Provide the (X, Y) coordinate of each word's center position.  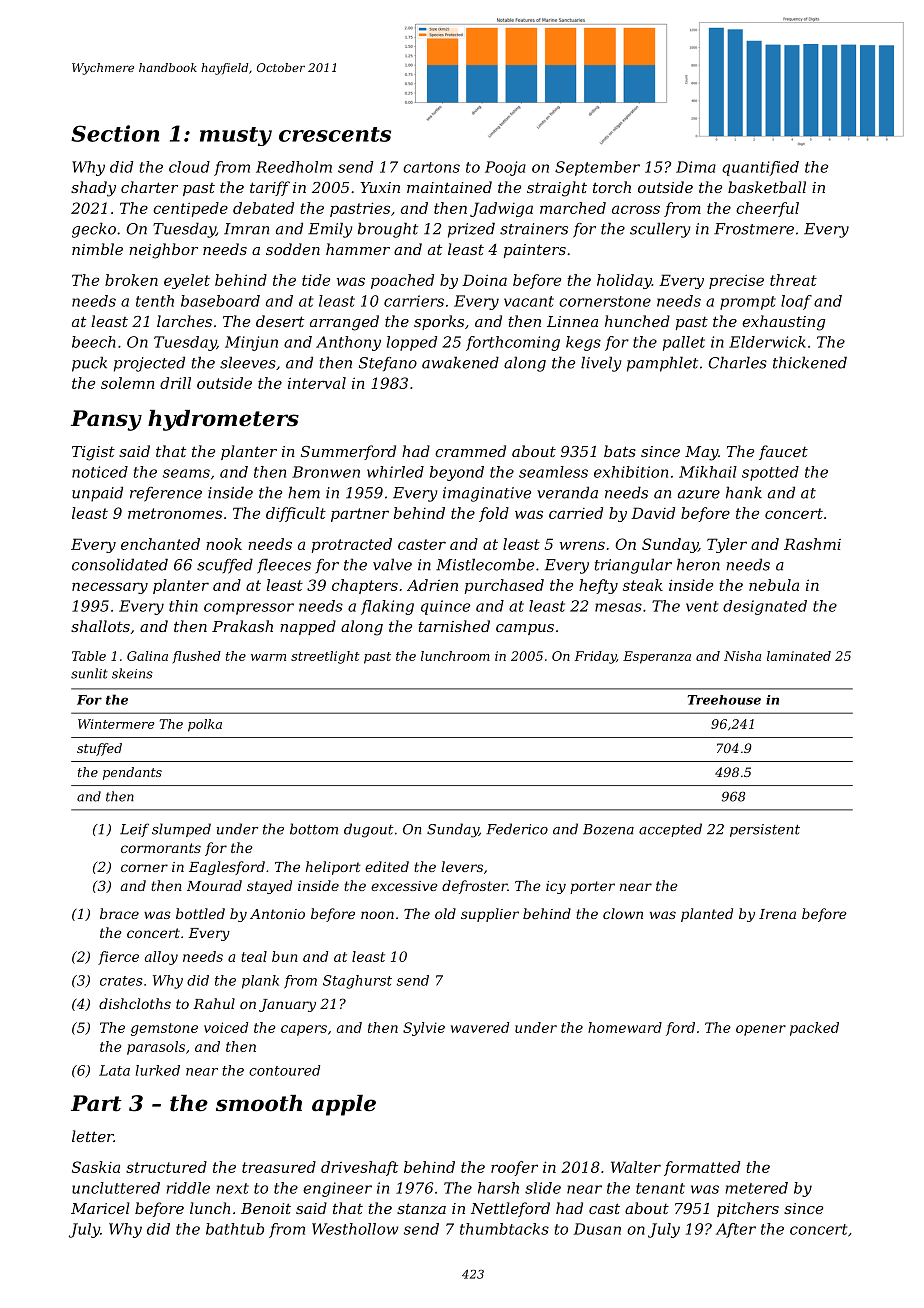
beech (94, 342)
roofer (514, 1168)
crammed (470, 451)
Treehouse (724, 700)
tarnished (454, 626)
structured (166, 1167)
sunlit (89, 673)
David (653, 513)
